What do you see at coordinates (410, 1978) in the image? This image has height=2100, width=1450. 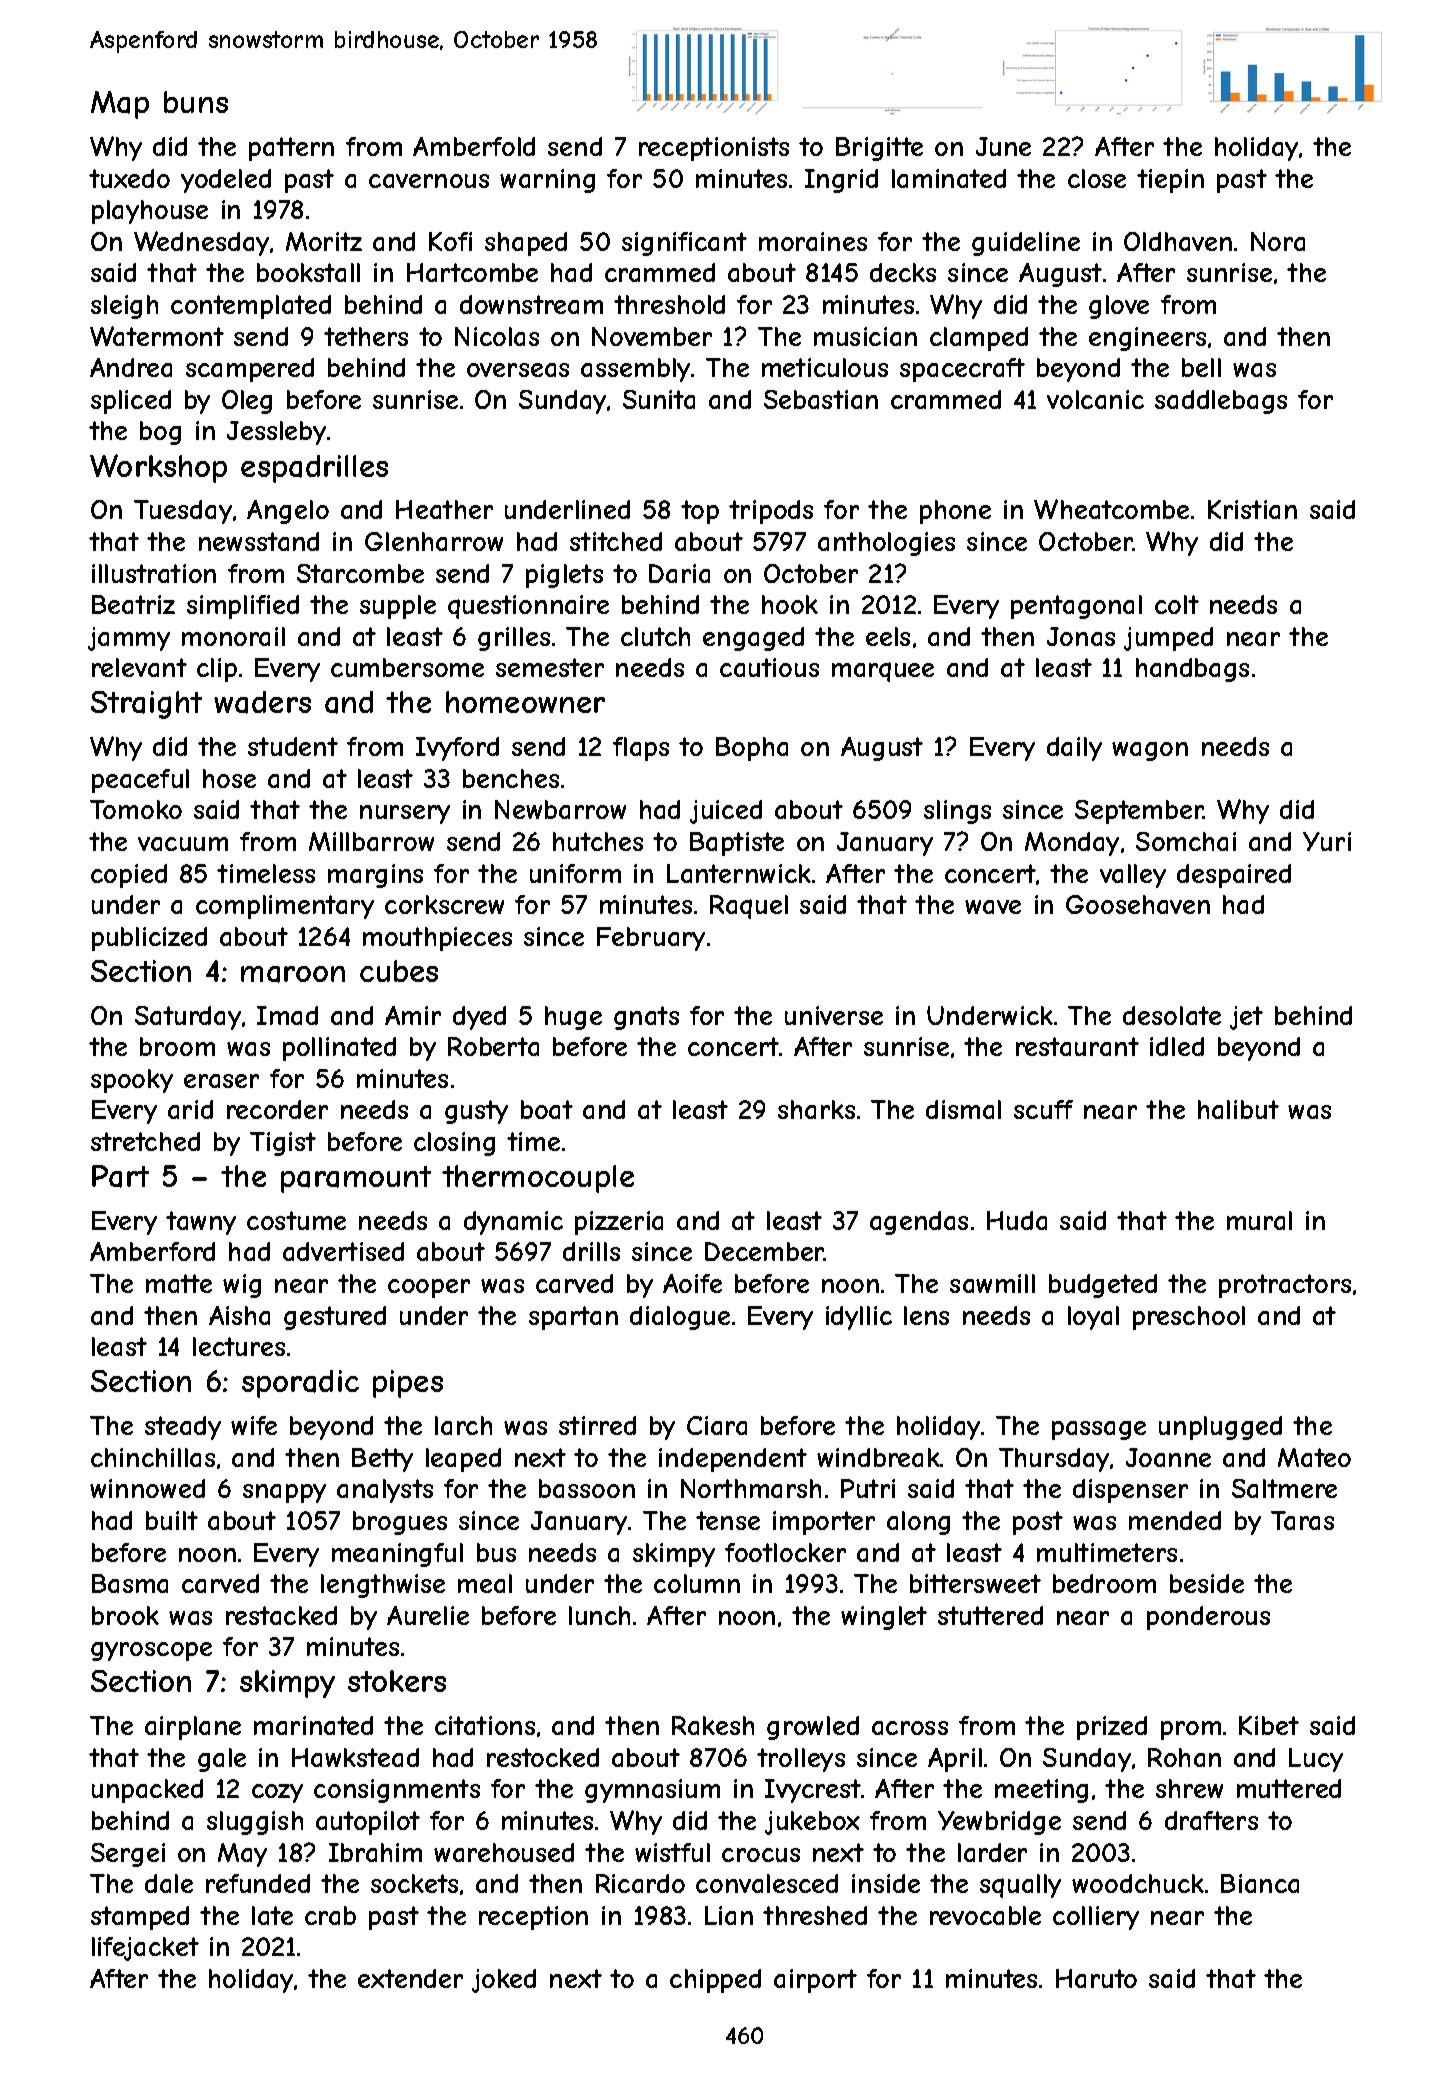 I see `extender` at bounding box center [410, 1978].
